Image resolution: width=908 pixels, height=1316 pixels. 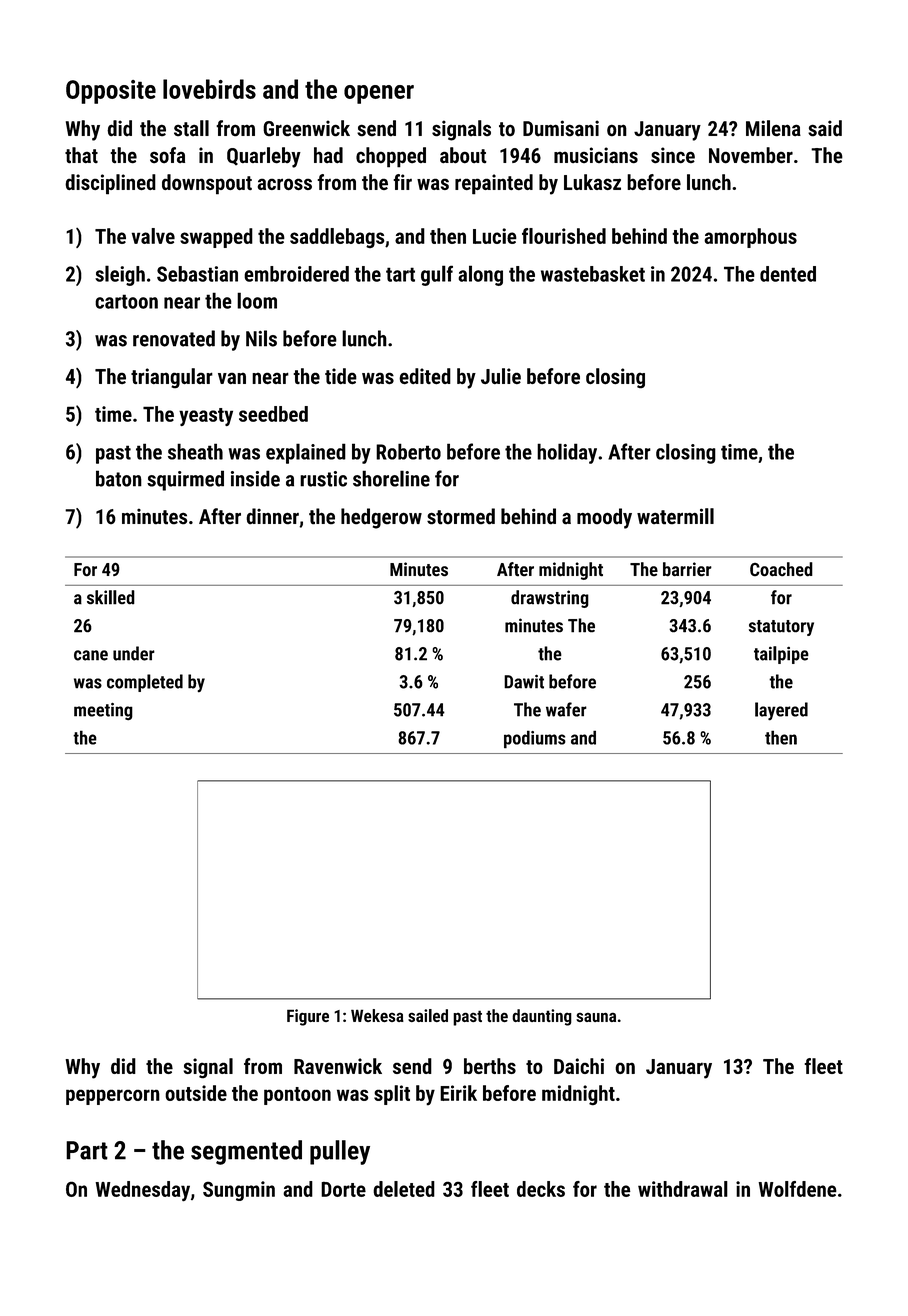 What do you see at coordinates (561, 128) in the document?
I see `Dumisani` at bounding box center [561, 128].
